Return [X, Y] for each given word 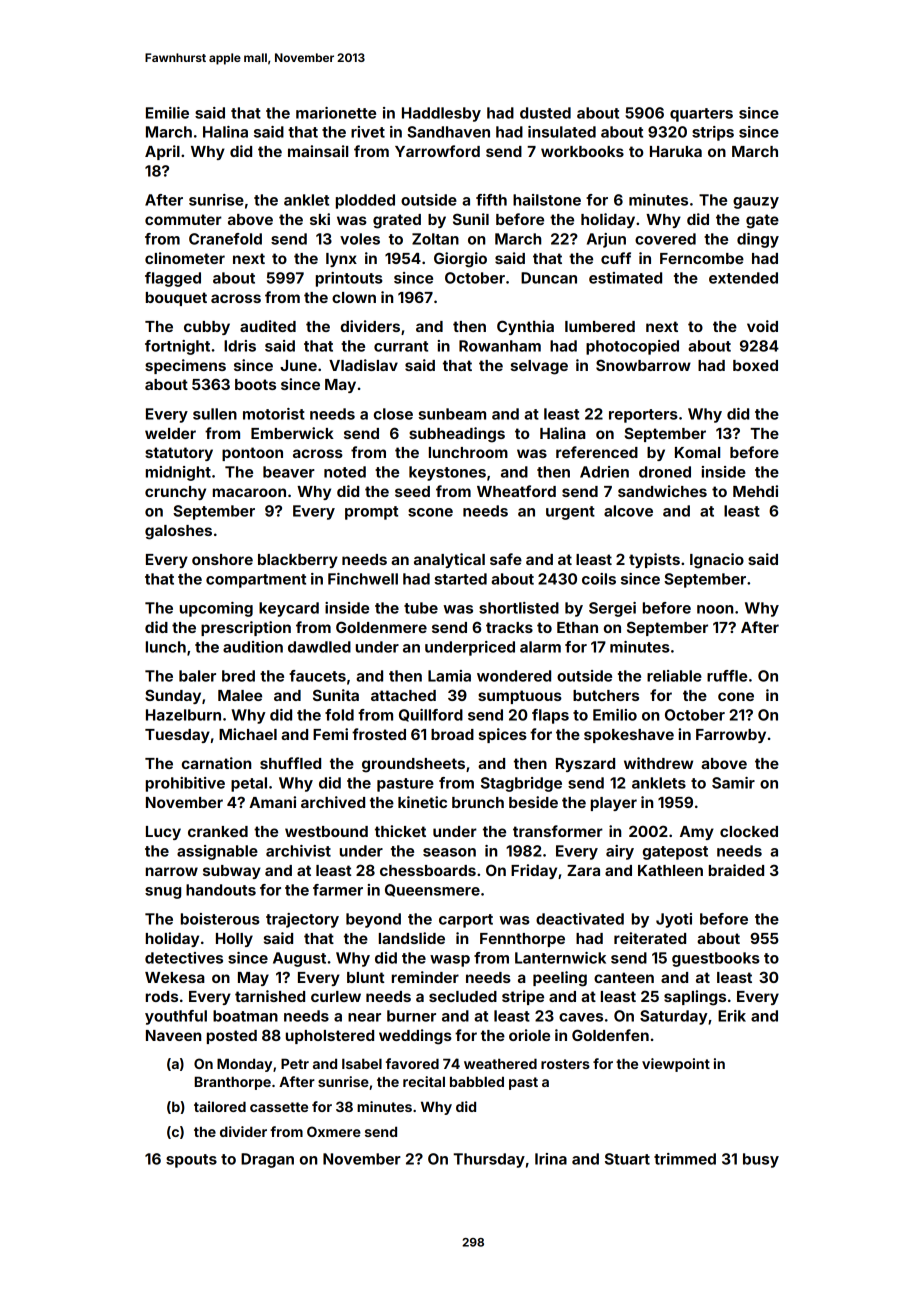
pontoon [252, 454]
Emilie [167, 113]
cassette [279, 1107]
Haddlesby [441, 114]
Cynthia [525, 327]
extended [743, 278]
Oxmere [334, 1131]
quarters [701, 115]
